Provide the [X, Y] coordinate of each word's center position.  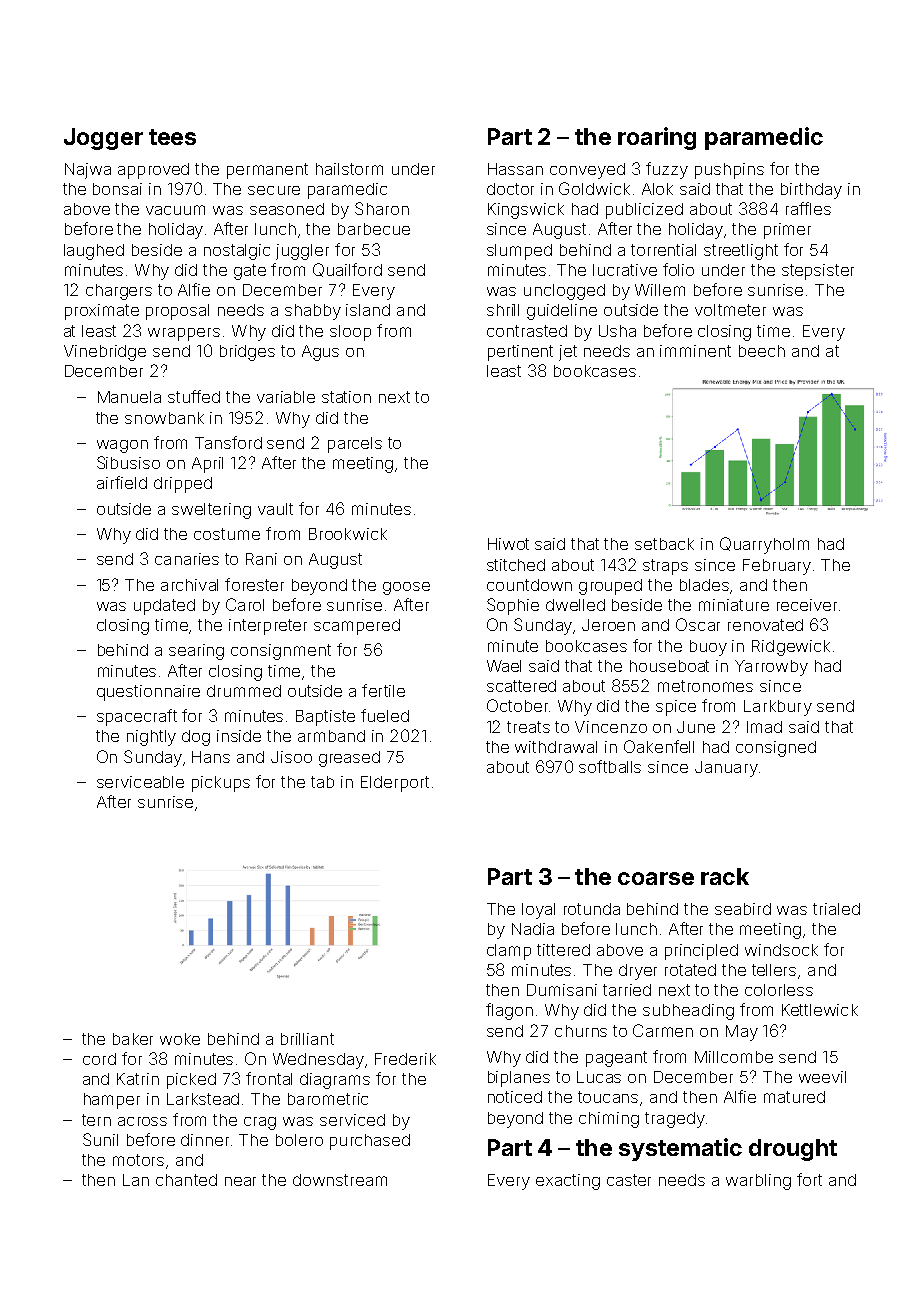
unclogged [564, 292]
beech [762, 351]
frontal [269, 1078]
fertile [383, 690]
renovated [765, 625]
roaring [657, 138]
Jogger [103, 139]
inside [239, 736]
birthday [811, 191]
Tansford [228, 442]
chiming [609, 1120]
